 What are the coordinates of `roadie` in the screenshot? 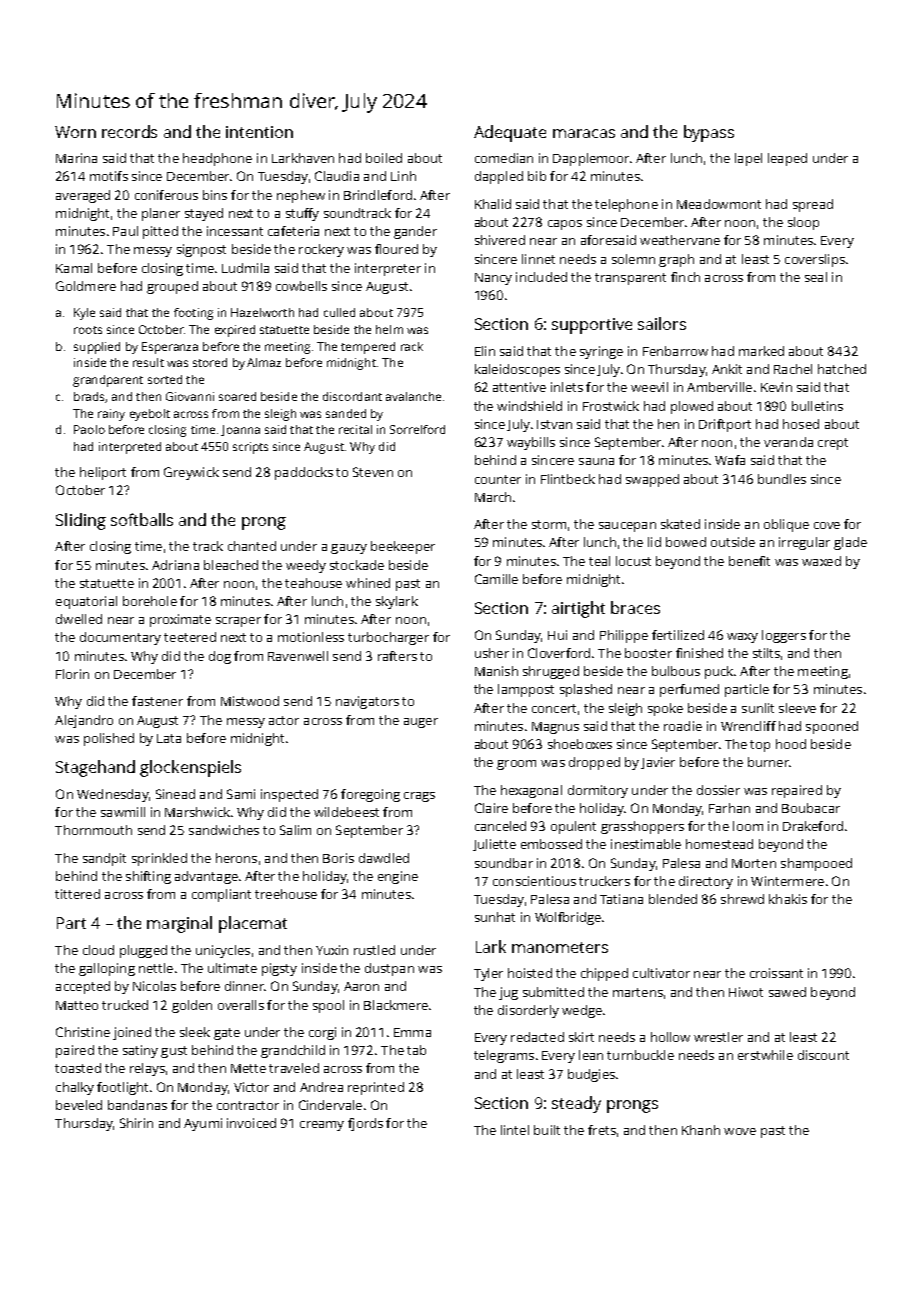 It's located at (683, 726).
